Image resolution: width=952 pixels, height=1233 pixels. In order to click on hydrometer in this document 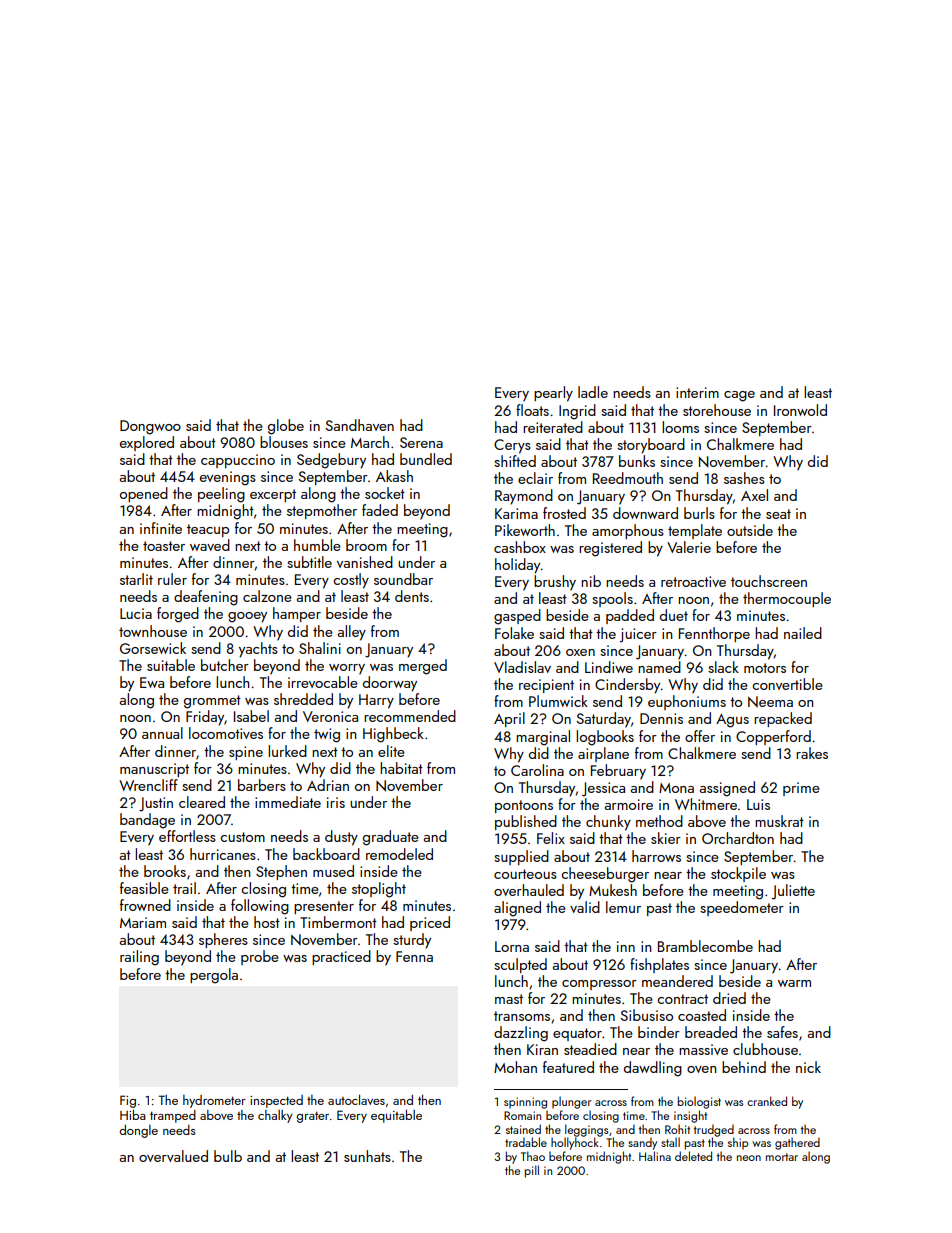, I will do `click(214, 1101)`.
